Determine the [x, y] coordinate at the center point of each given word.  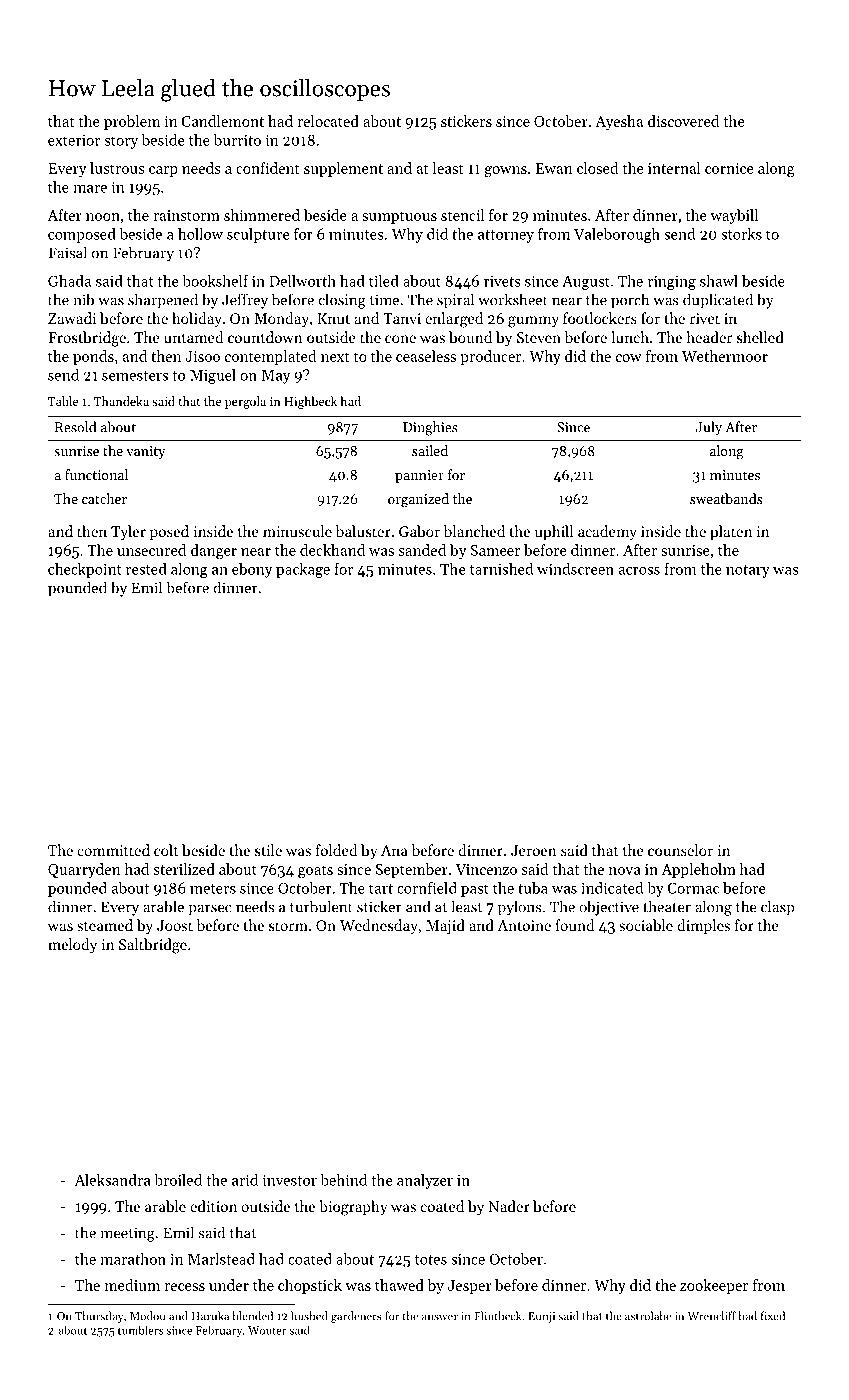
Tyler [128, 533]
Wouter [267, 1330]
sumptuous [399, 217]
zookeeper [714, 1286]
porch [630, 301]
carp [163, 171]
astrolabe [648, 1316]
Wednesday [379, 926]
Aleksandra [112, 1180]
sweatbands [726, 498]
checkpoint [85, 570]
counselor [680, 850]
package [303, 570]
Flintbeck [497, 1316]
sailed [430, 450]
